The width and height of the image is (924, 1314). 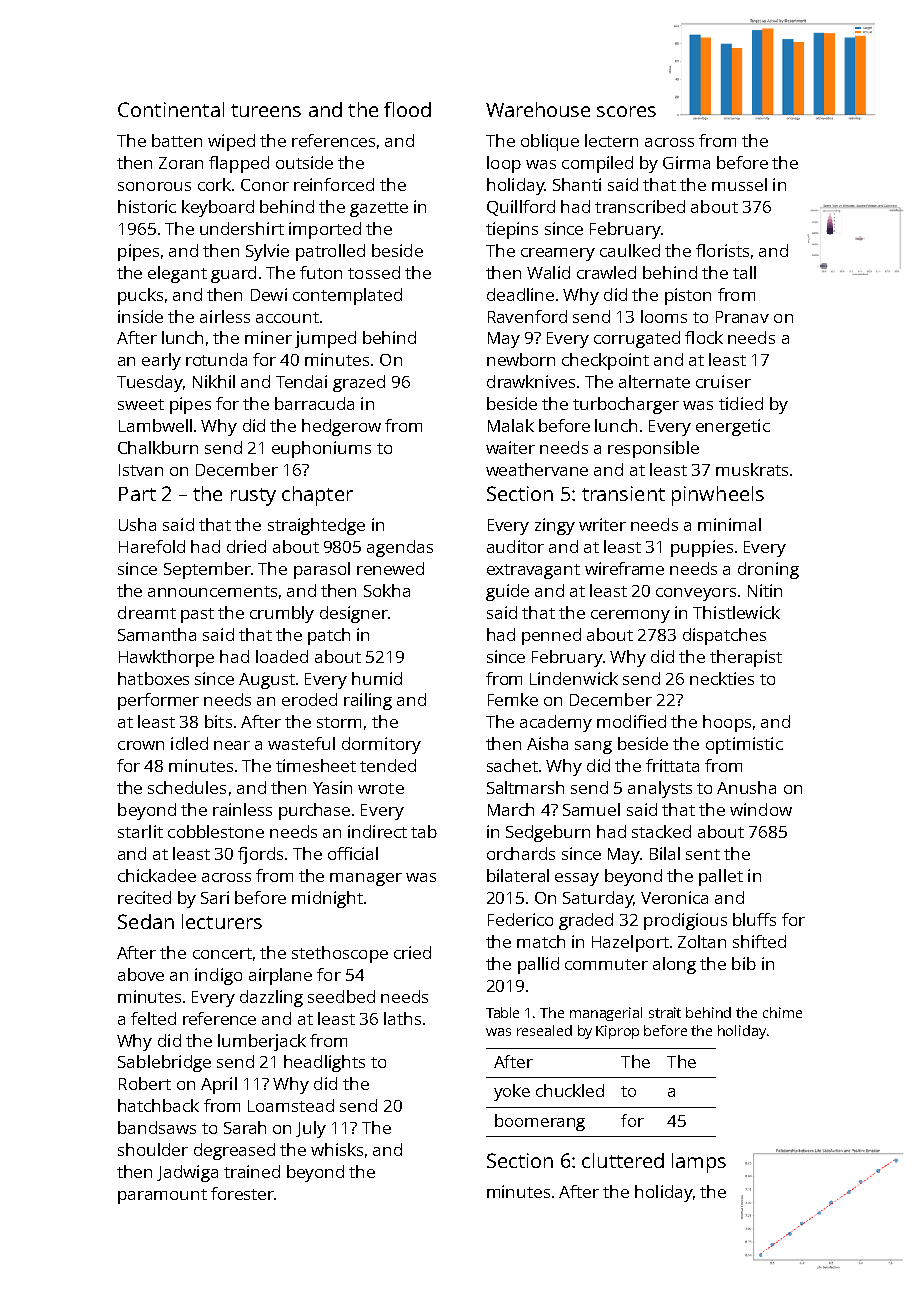 I want to click on outside, so click(x=304, y=162).
